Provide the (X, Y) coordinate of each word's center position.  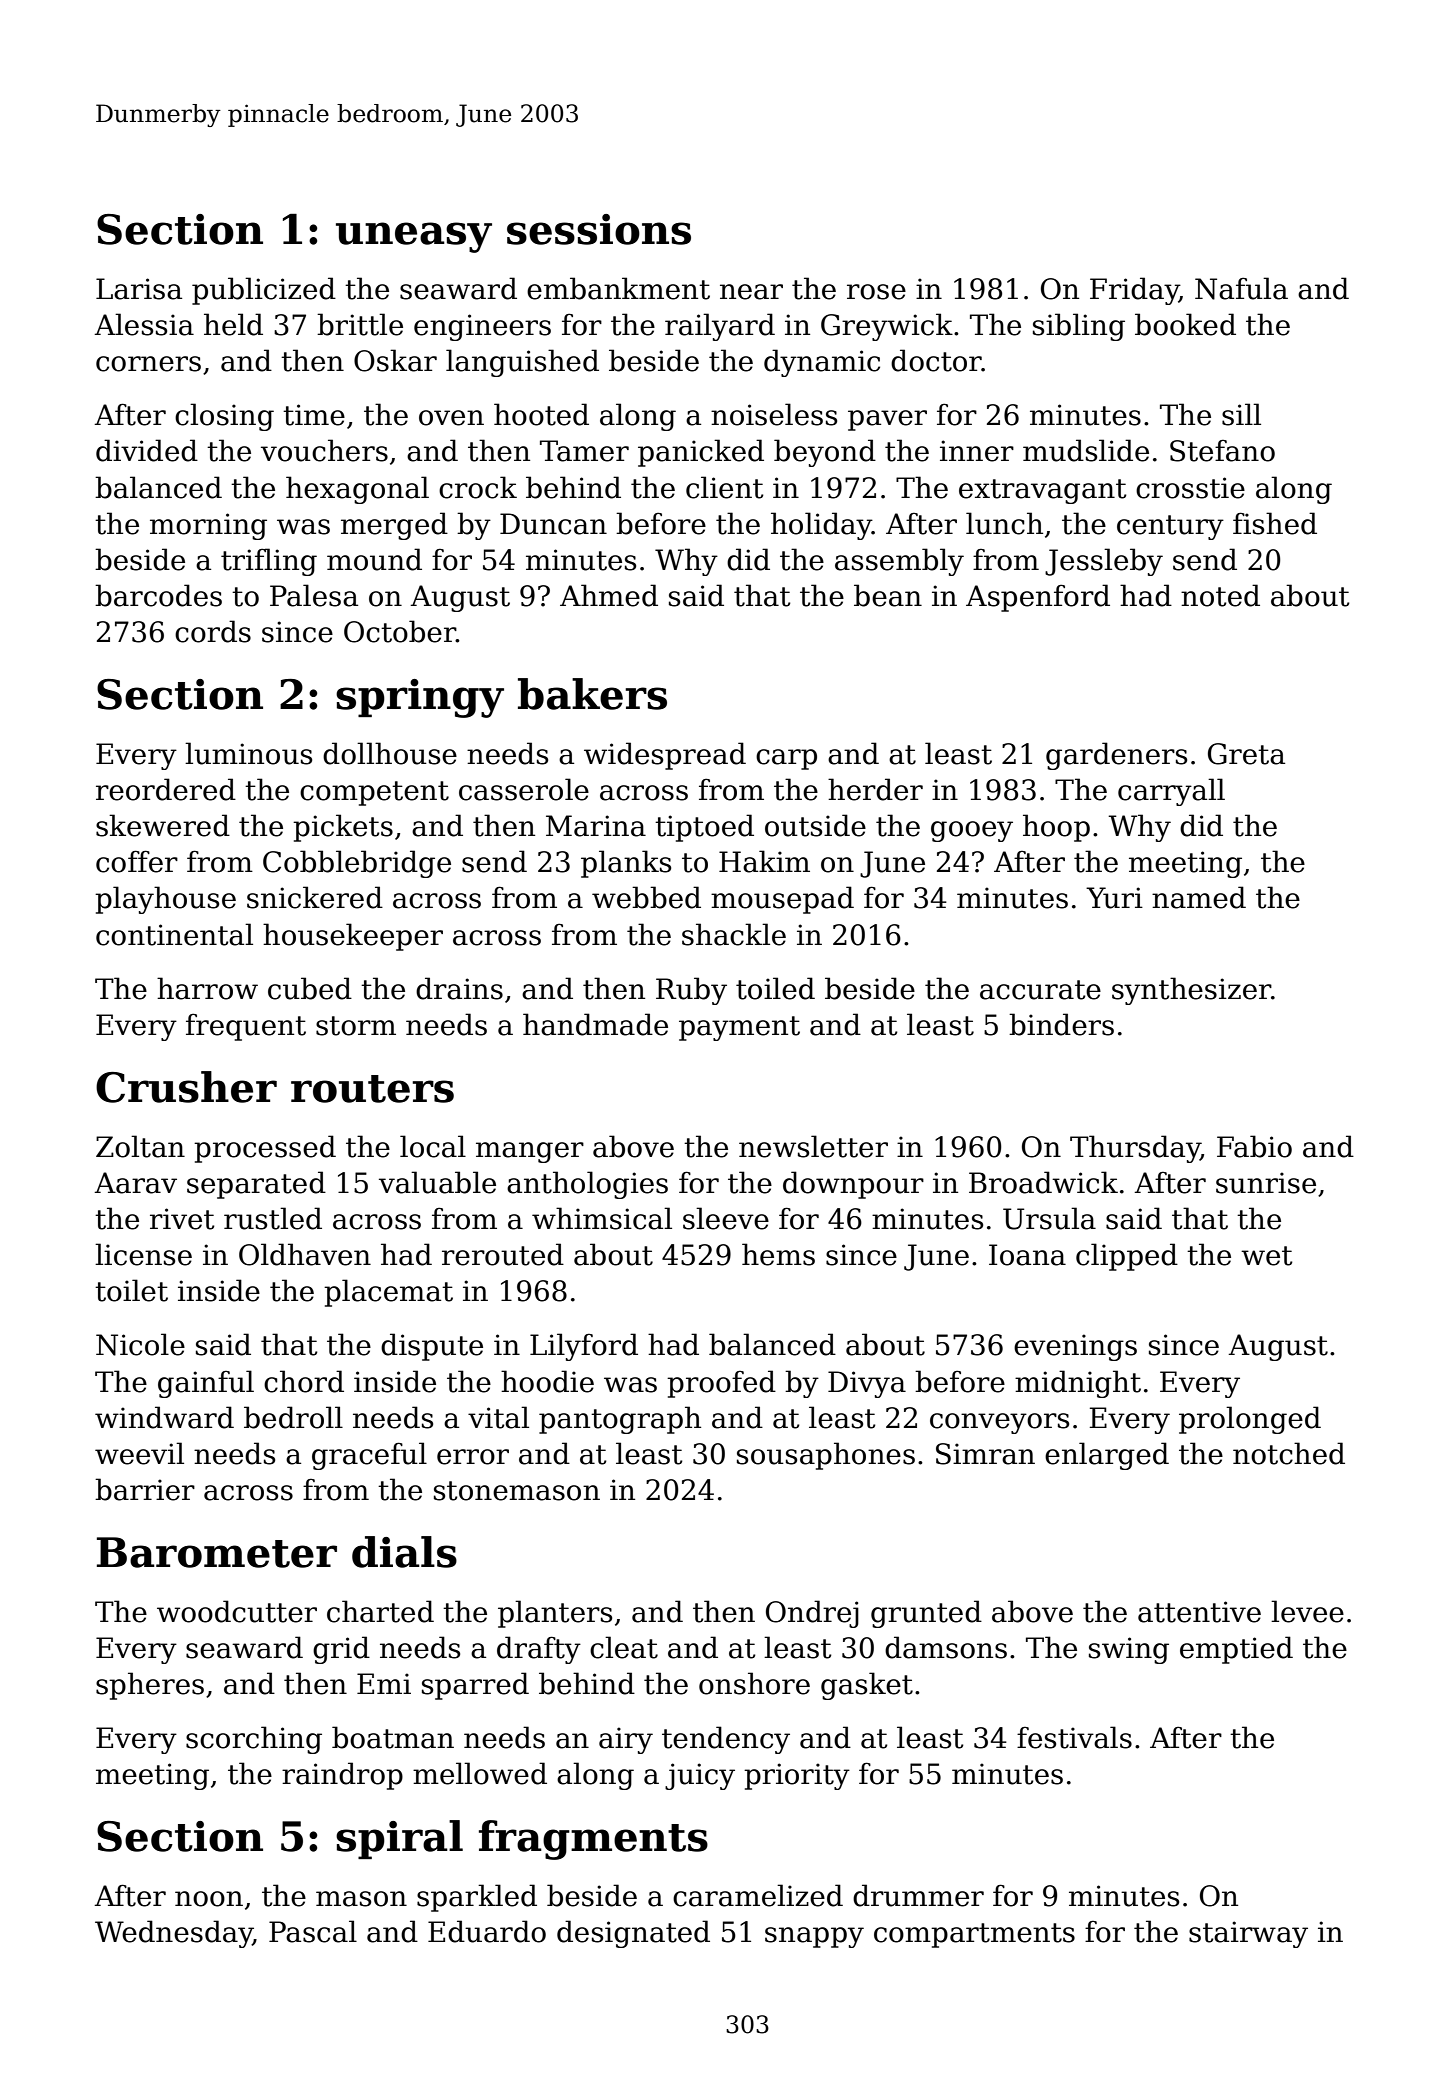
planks (626, 864)
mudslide (1086, 450)
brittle (360, 324)
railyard (720, 327)
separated (256, 1185)
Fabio (1254, 1146)
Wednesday (174, 1934)
